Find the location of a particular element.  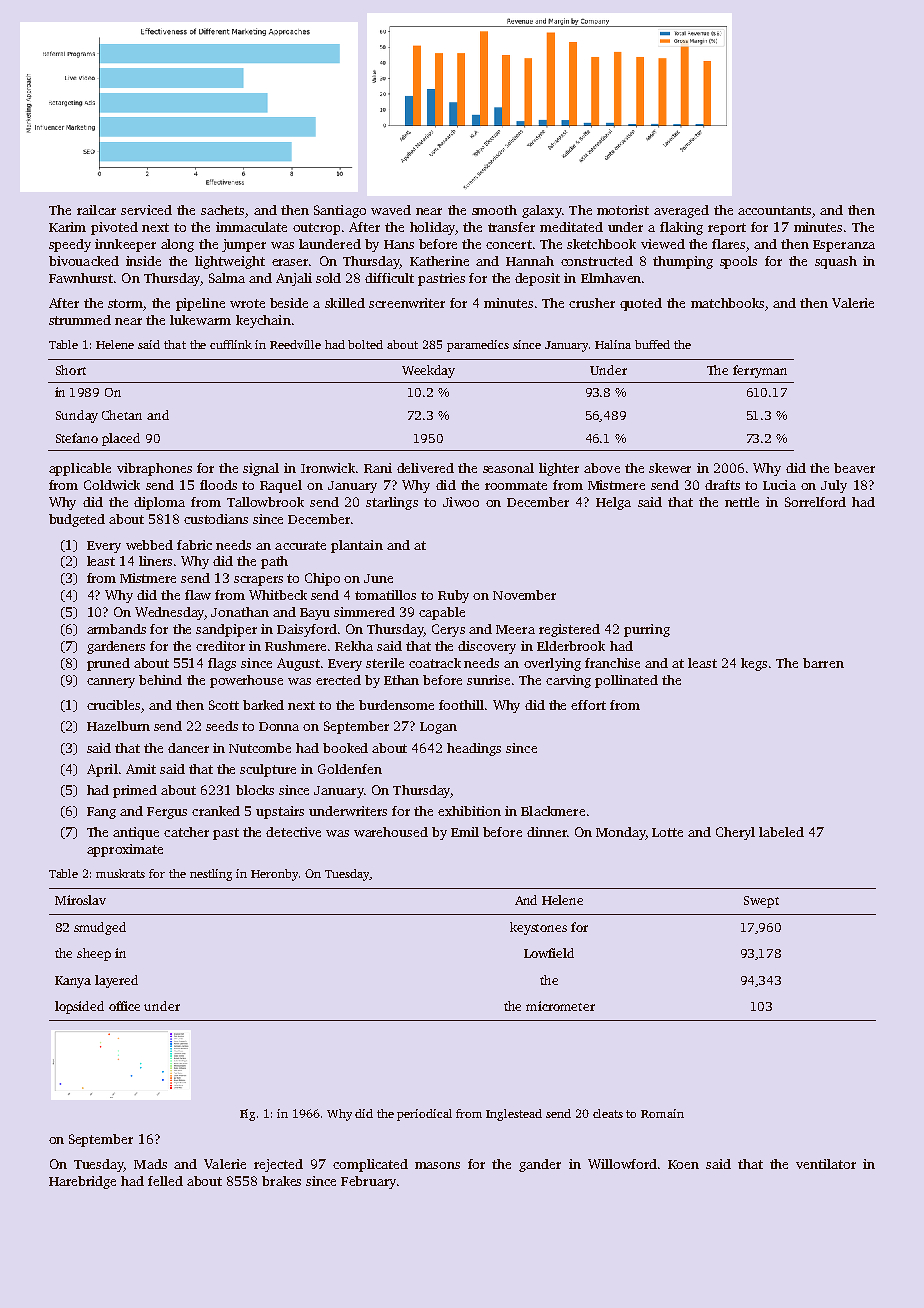

kegs is located at coordinates (754, 664).
